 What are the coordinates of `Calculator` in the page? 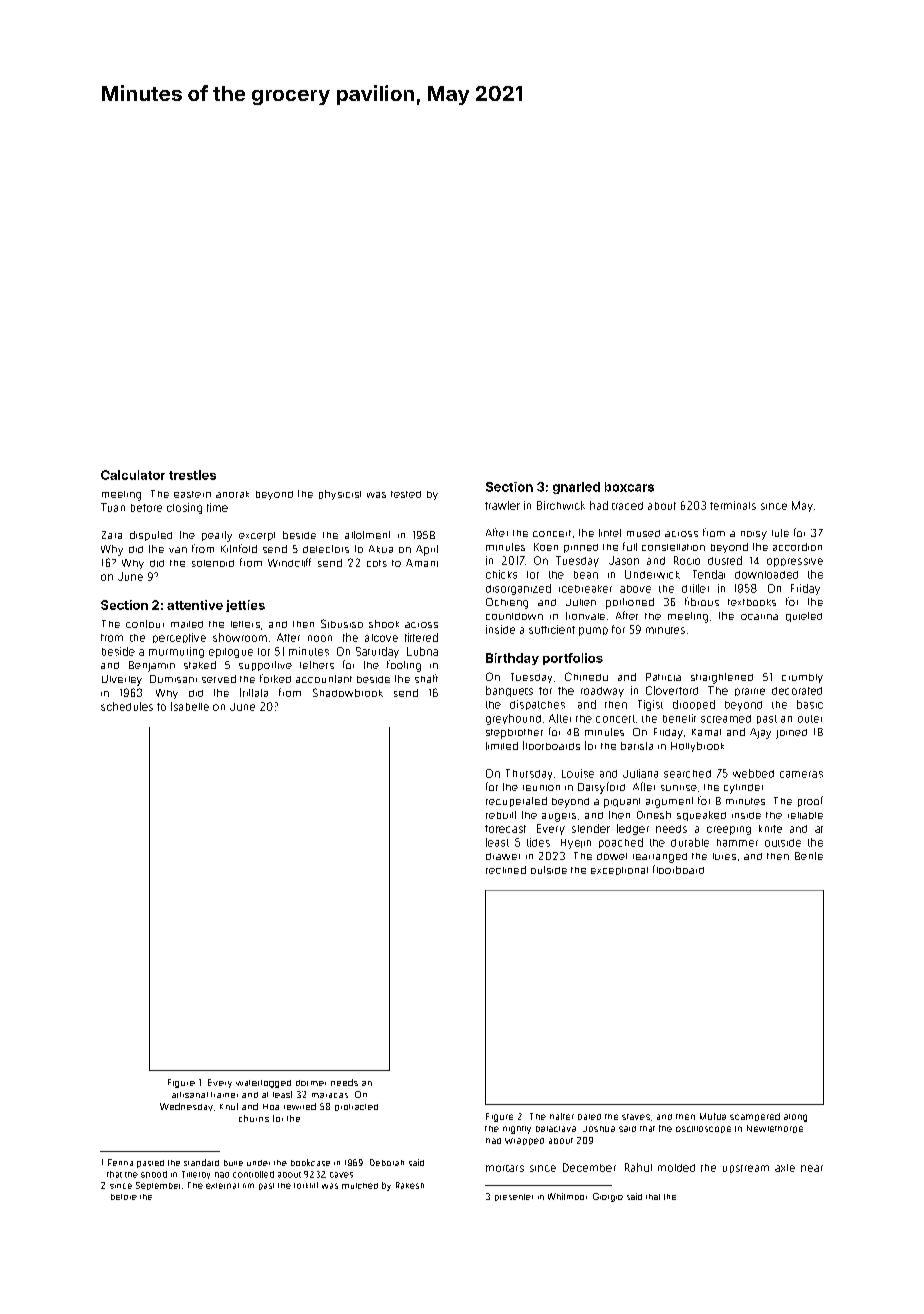 It's located at (133, 475).
